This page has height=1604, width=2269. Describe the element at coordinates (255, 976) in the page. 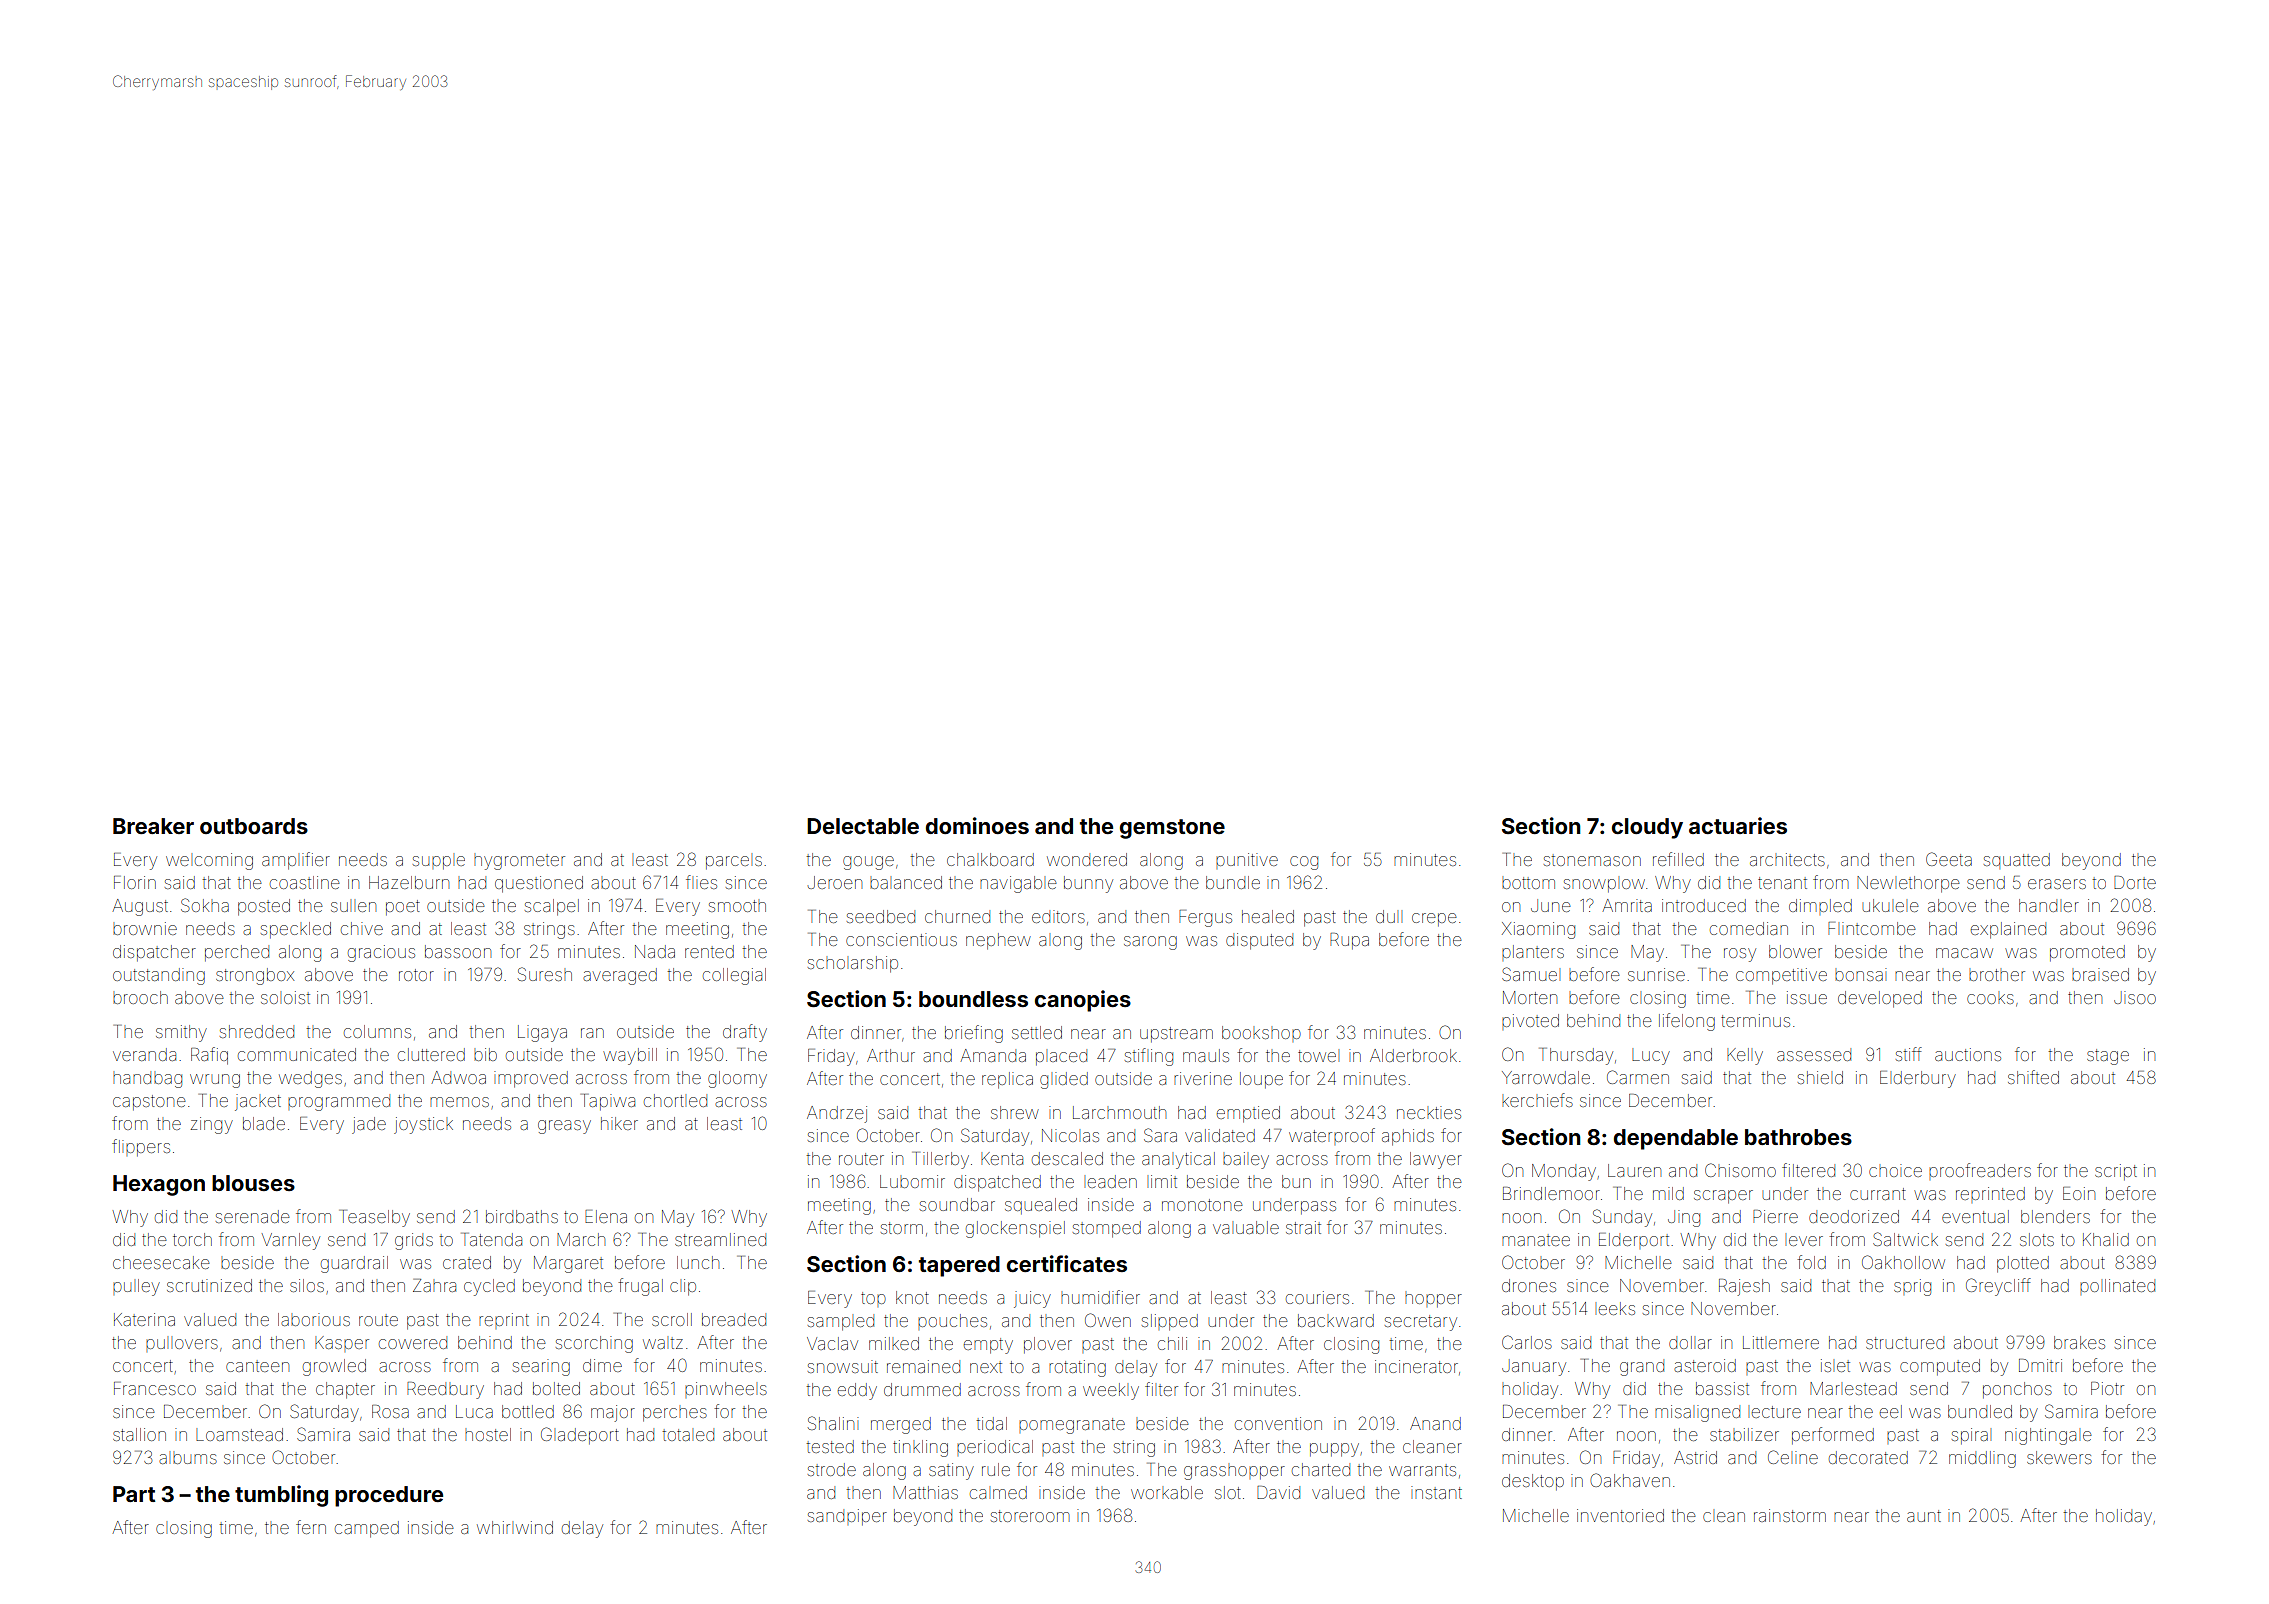

I see `strongbox` at that location.
